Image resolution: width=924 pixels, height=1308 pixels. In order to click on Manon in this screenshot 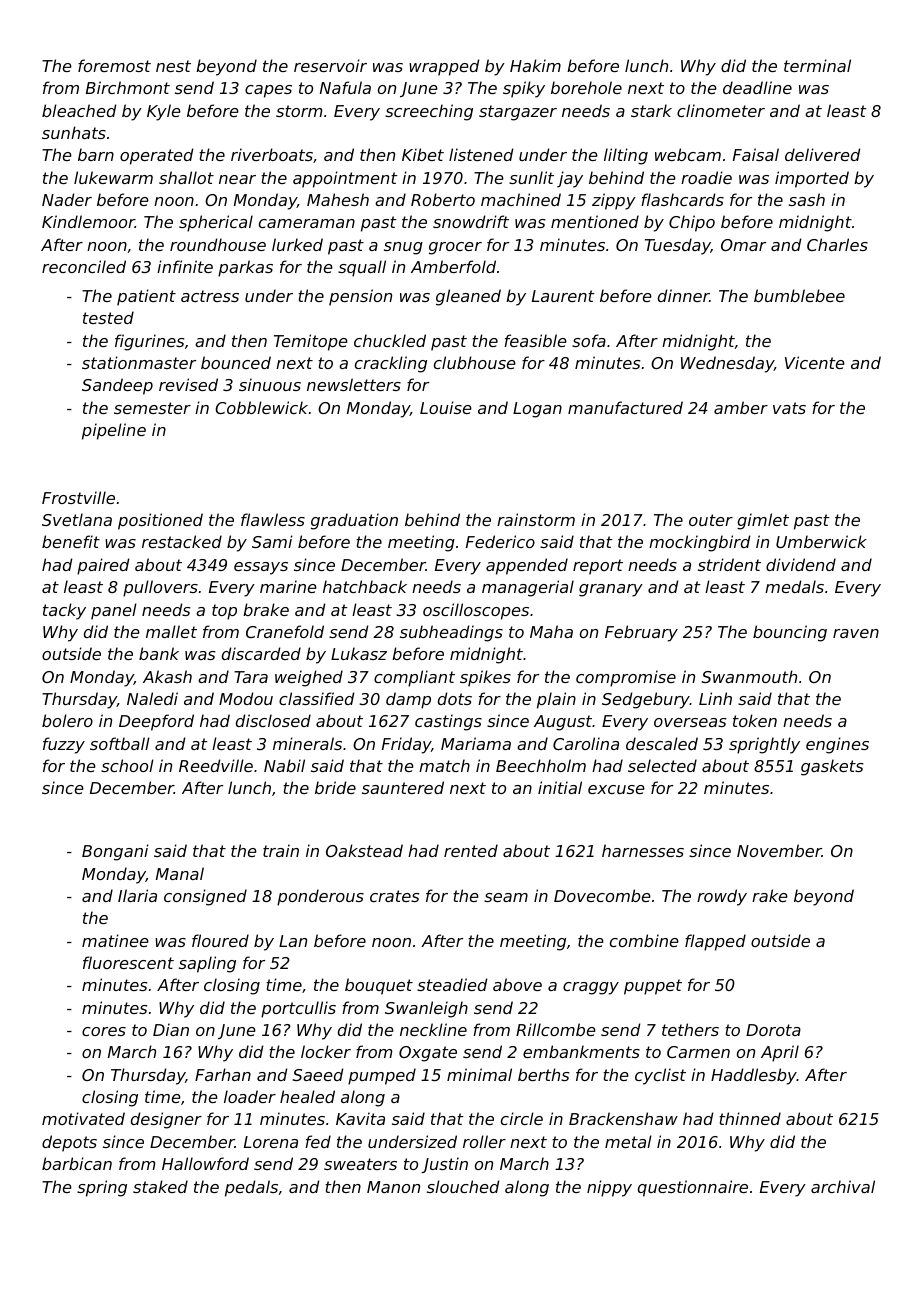, I will do `click(393, 1187)`.
